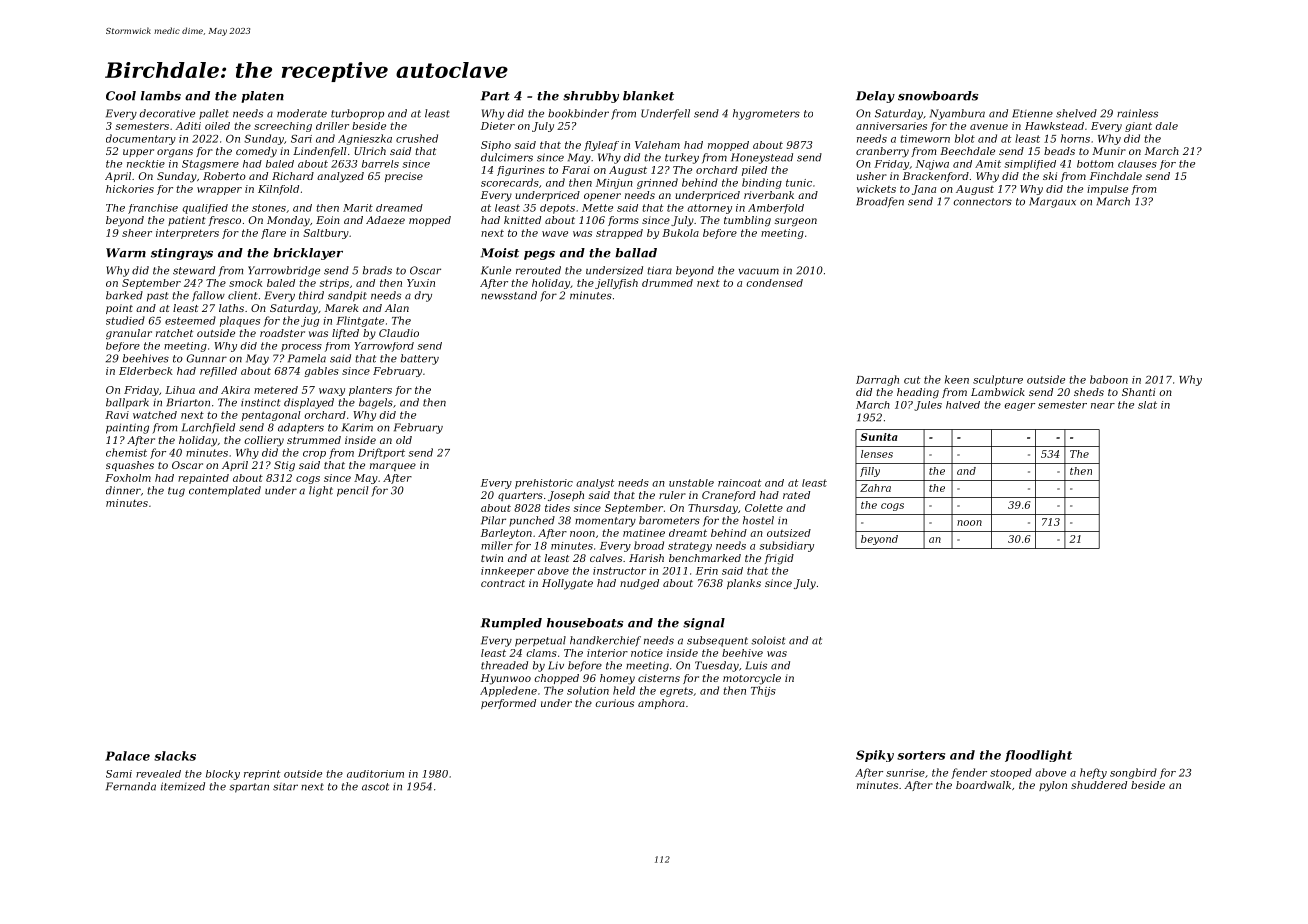  Describe the element at coordinates (492, 558) in the page. I see `twin` at that location.
